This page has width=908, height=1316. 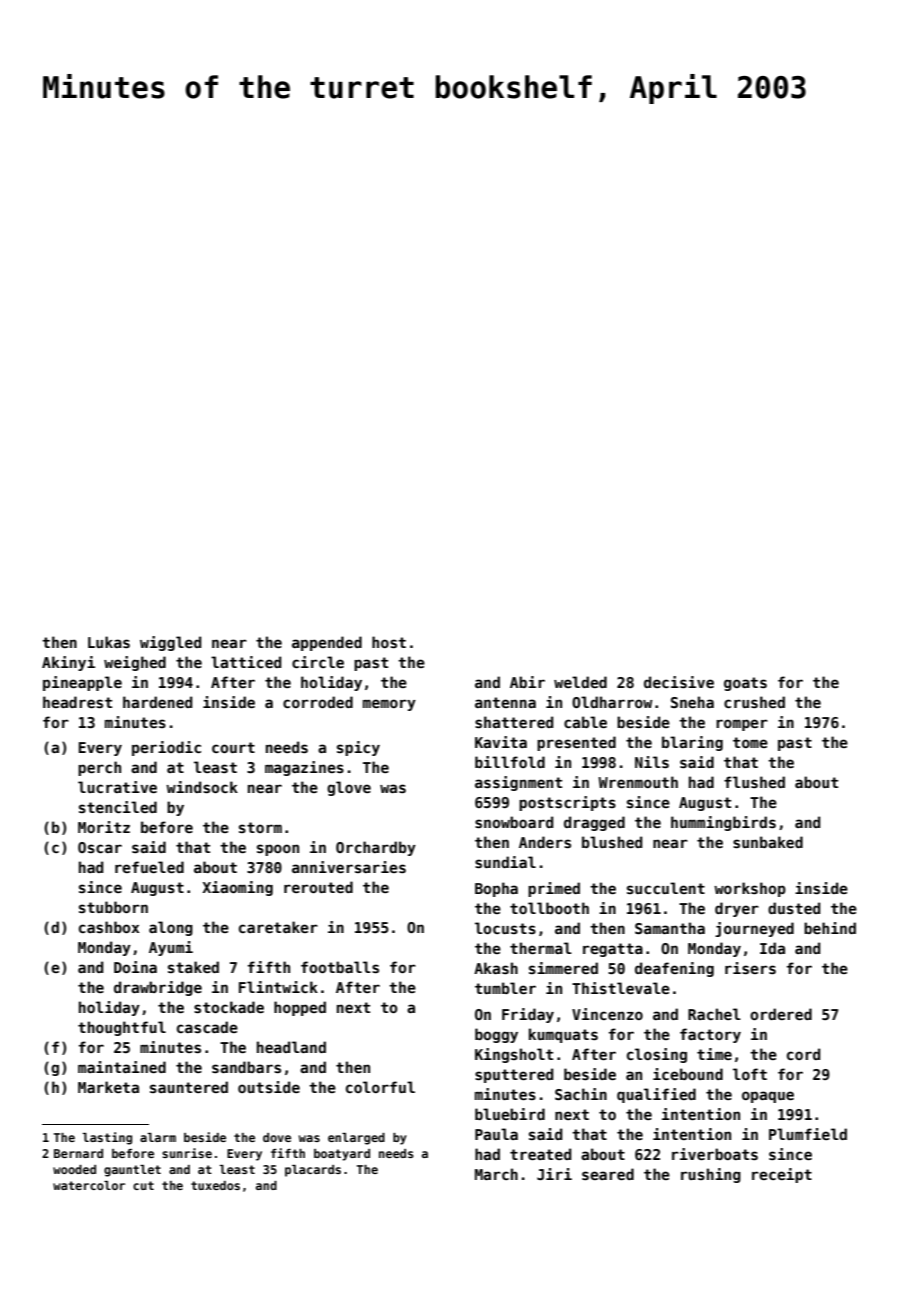 What do you see at coordinates (389, 642) in the page?
I see `host` at bounding box center [389, 642].
